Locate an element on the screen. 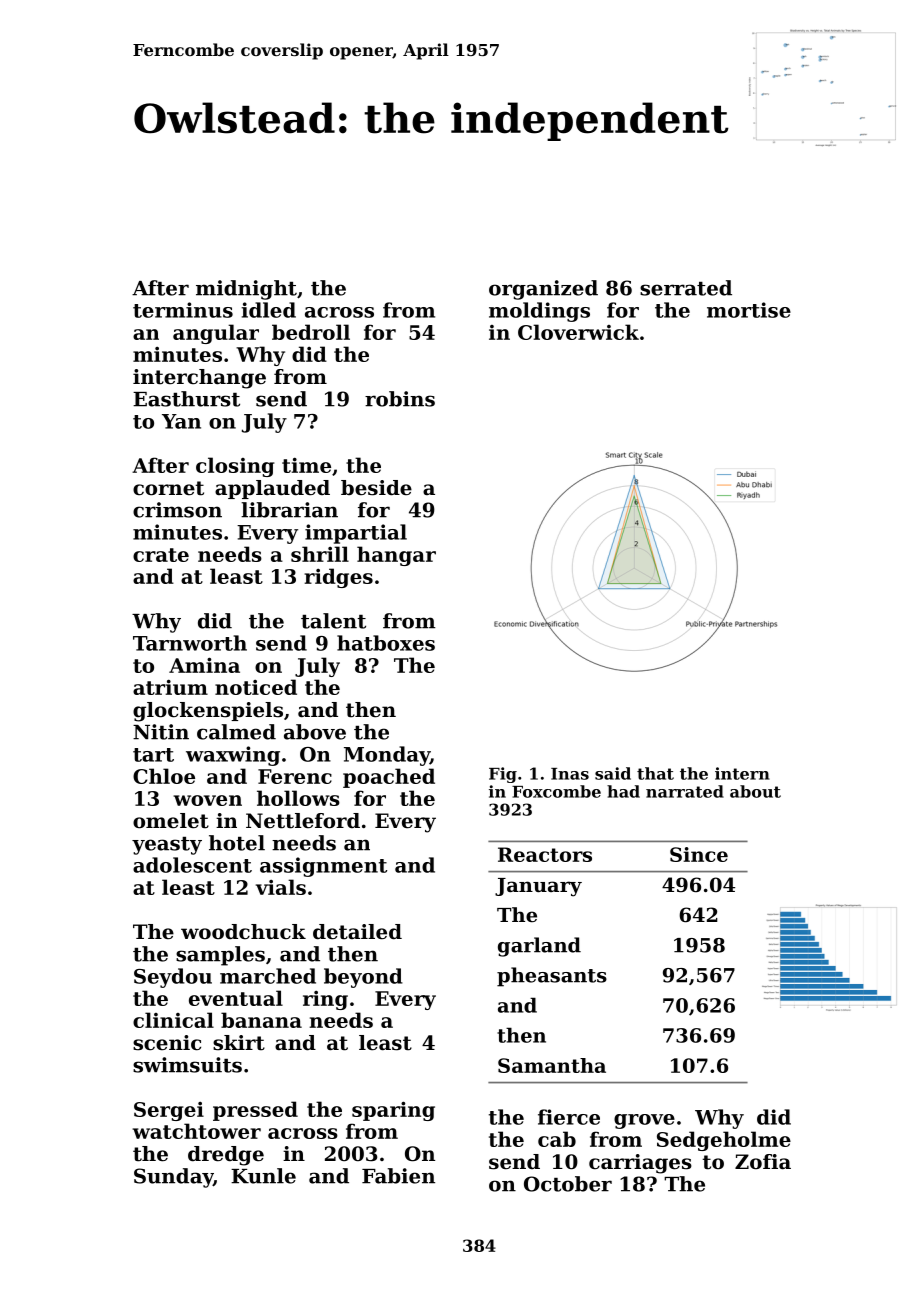 This screenshot has height=1311, width=924. moldings is located at coordinates (539, 312).
